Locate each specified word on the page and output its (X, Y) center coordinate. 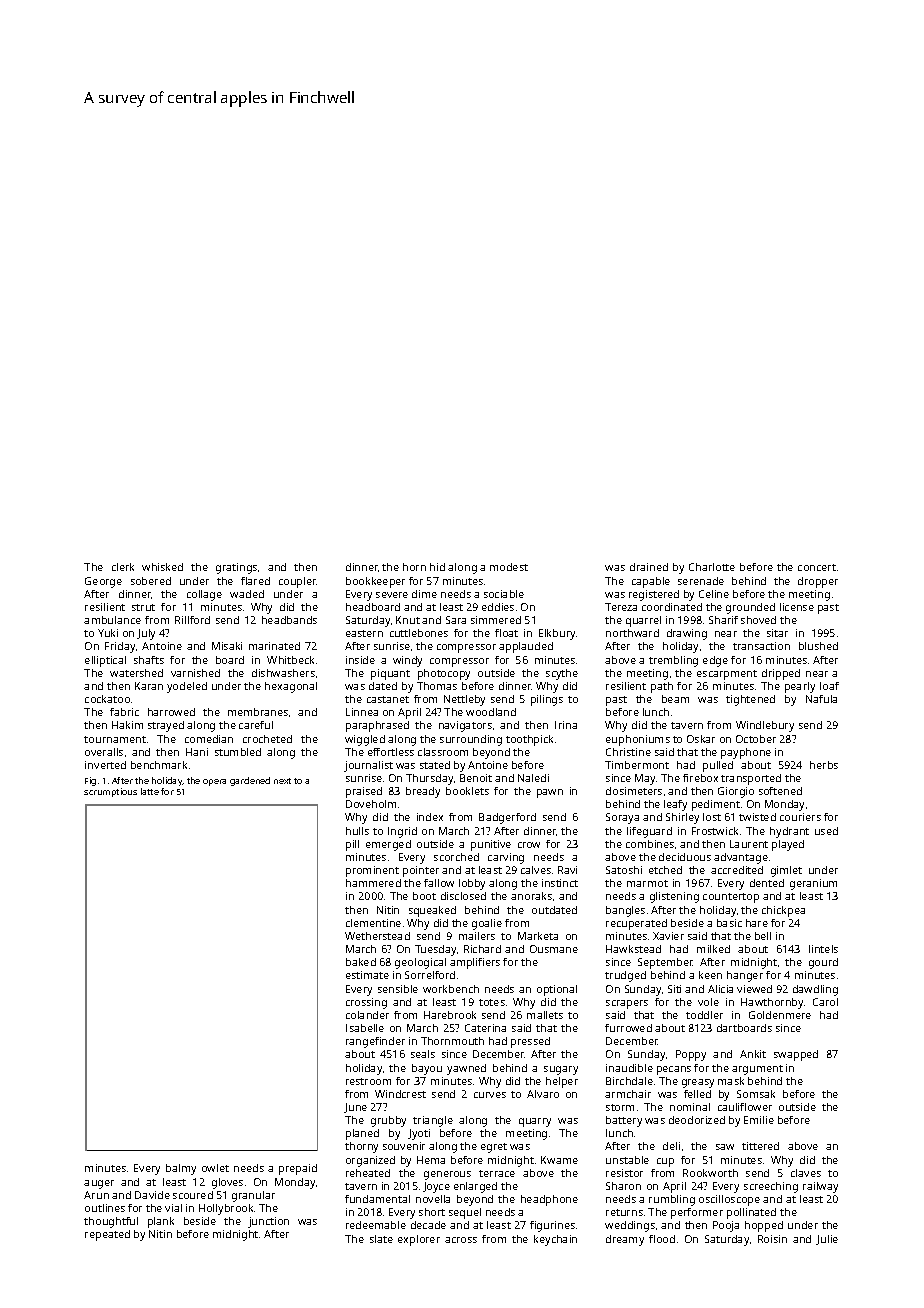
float (506, 633)
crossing (366, 1003)
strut (143, 607)
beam (675, 699)
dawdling (815, 990)
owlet (215, 1168)
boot (424, 896)
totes (492, 1002)
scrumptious (110, 792)
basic (729, 923)
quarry (535, 1122)
